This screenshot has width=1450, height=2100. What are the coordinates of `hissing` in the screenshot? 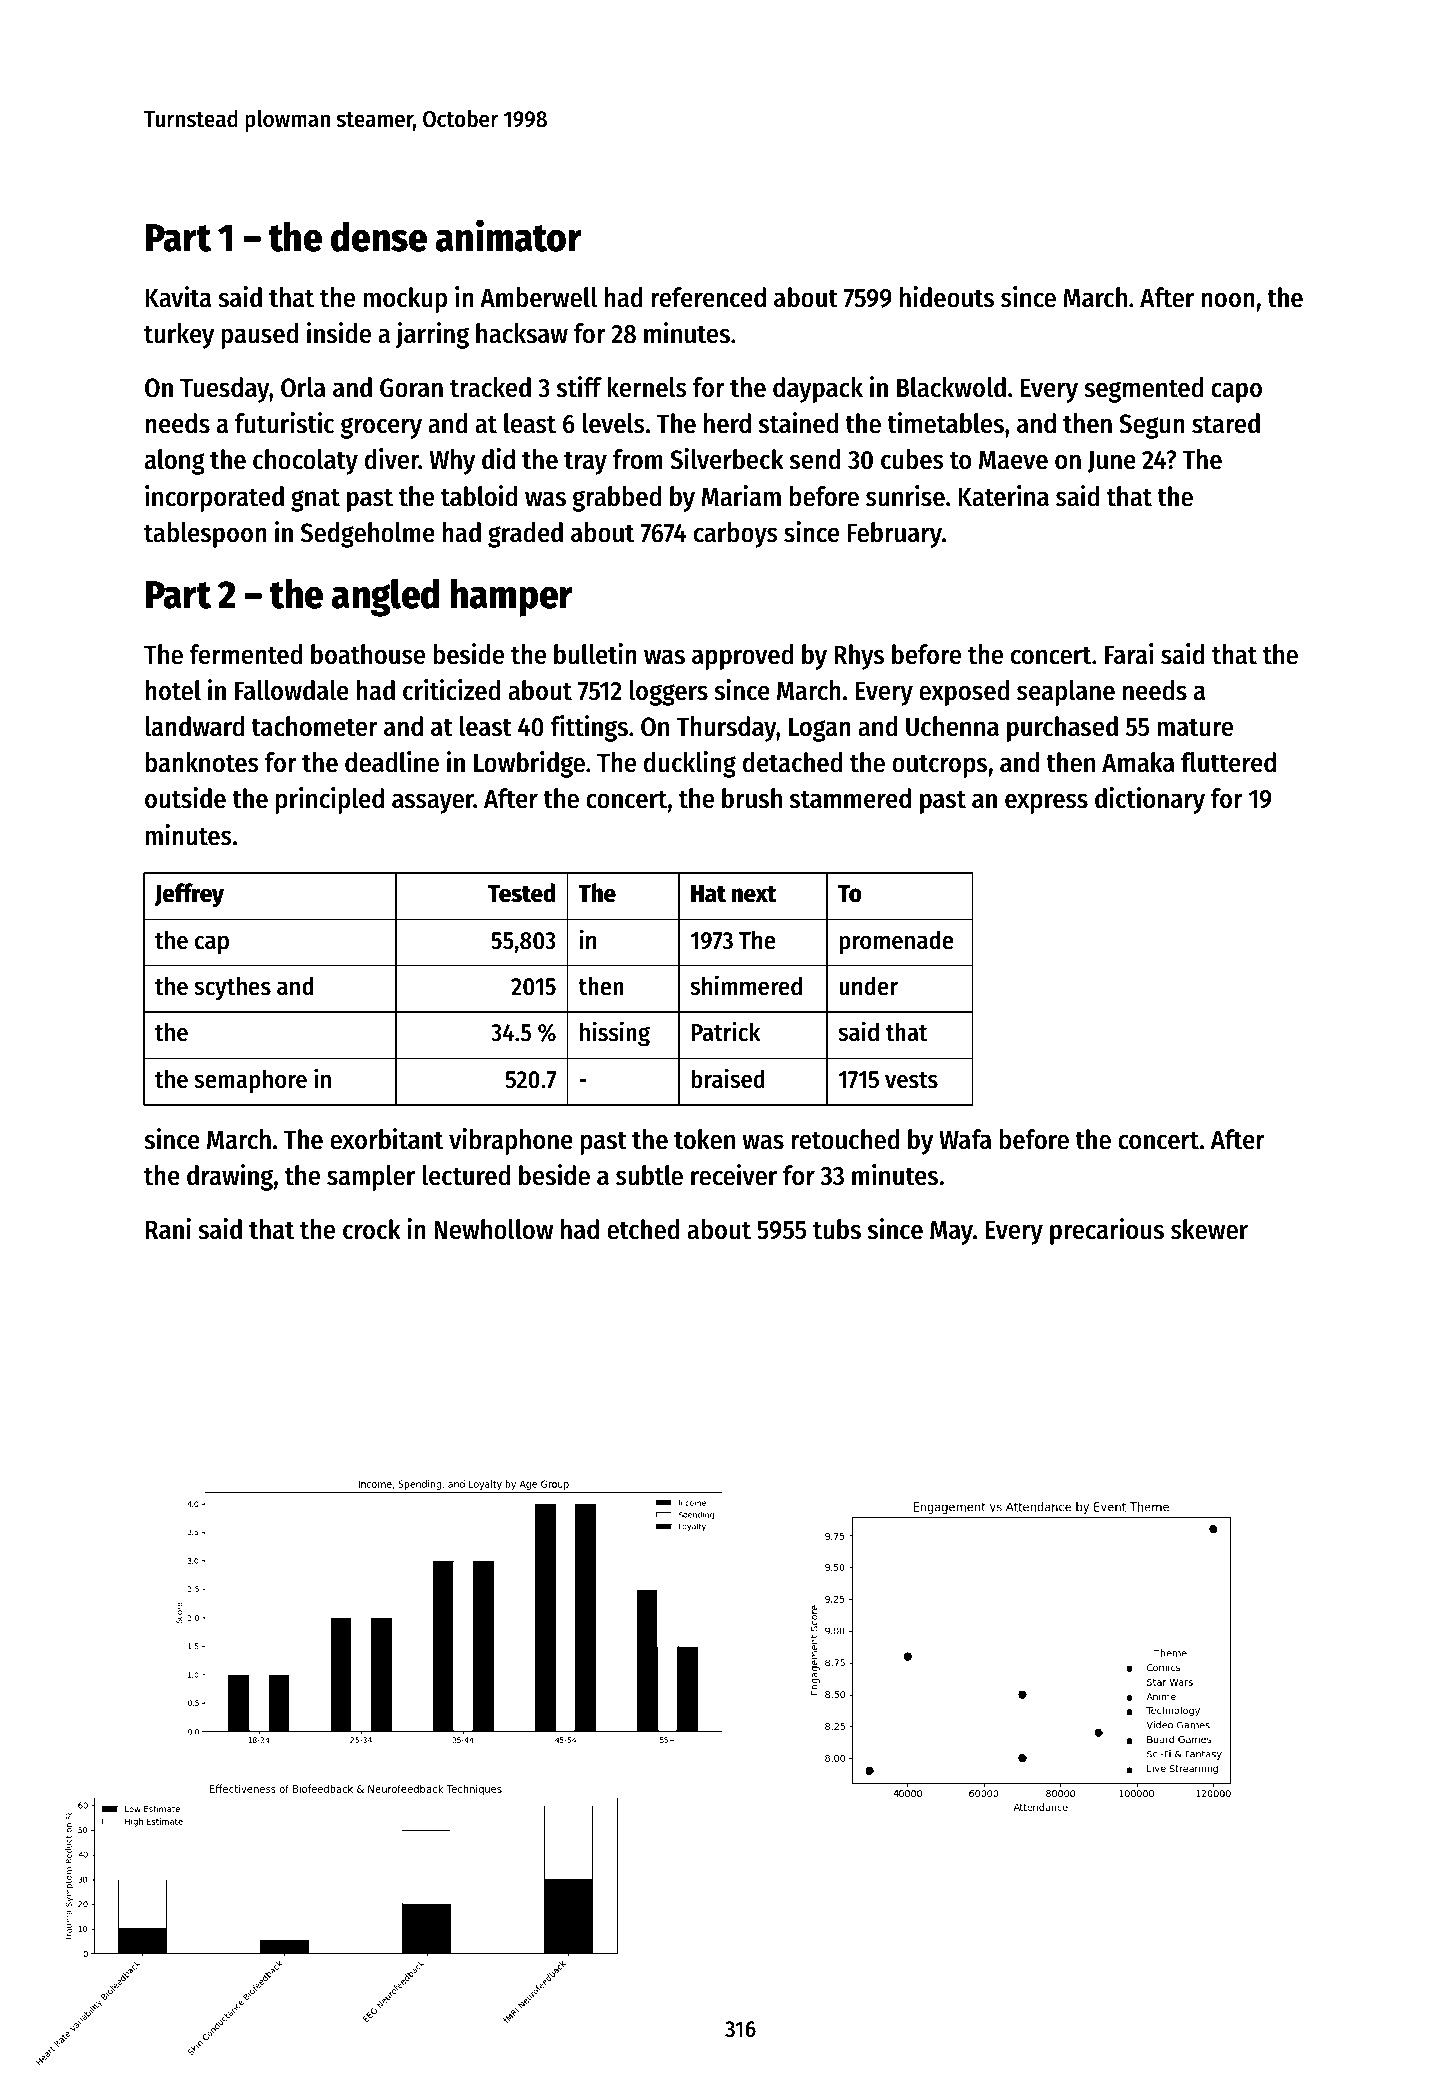 It's located at (615, 1034).
